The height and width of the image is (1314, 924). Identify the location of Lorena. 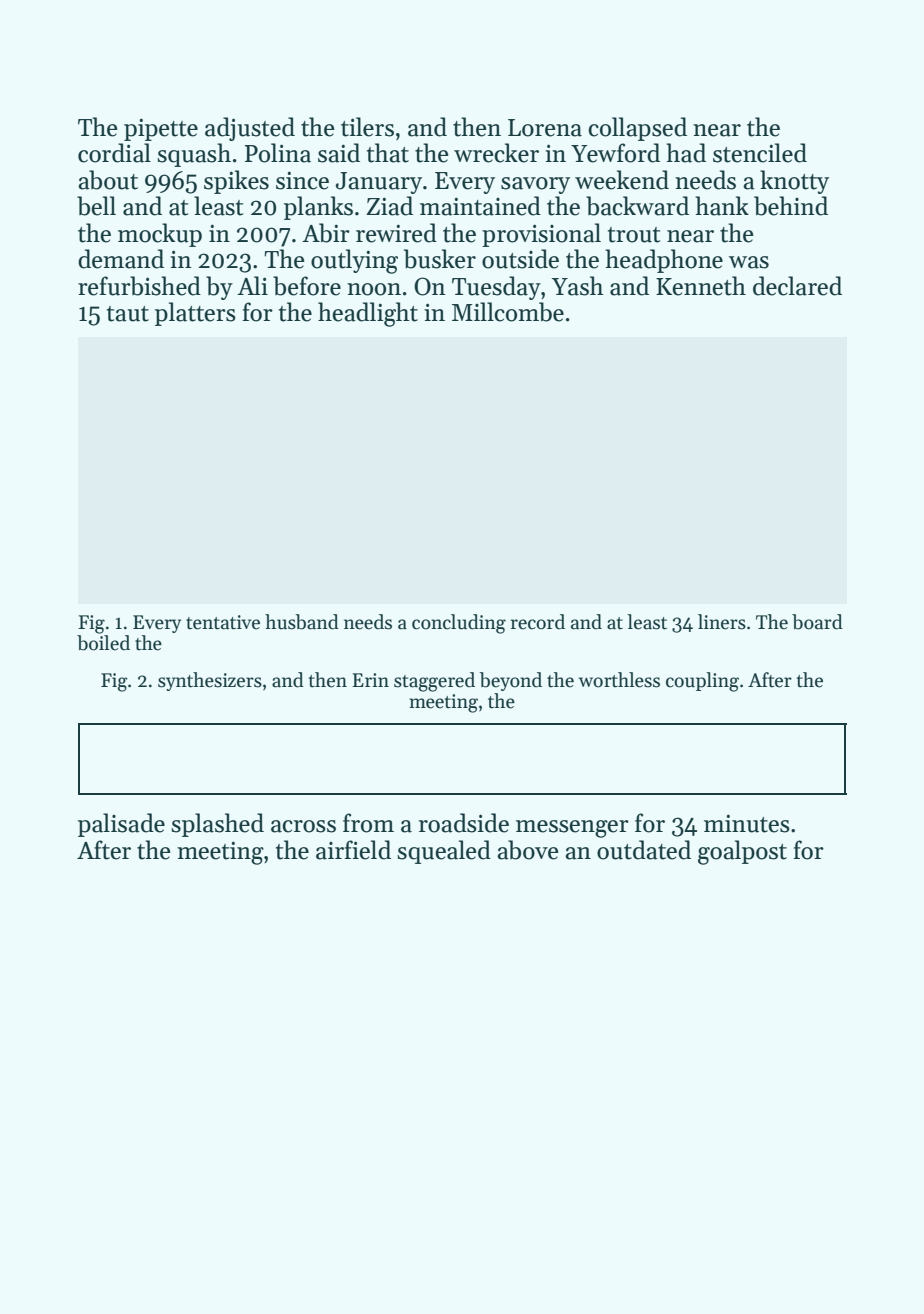
(545, 128).
